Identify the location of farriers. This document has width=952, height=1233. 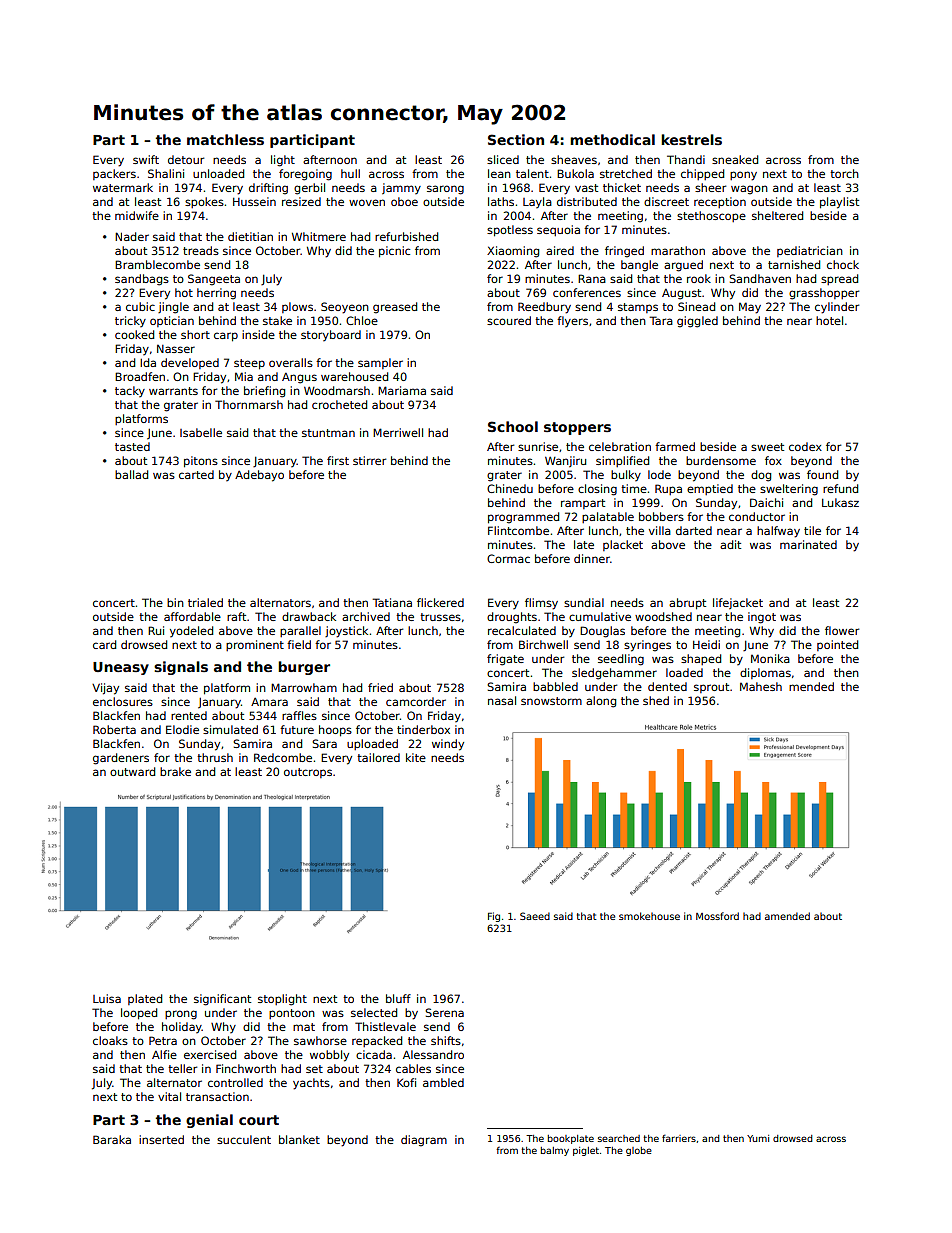
(679, 1138).
